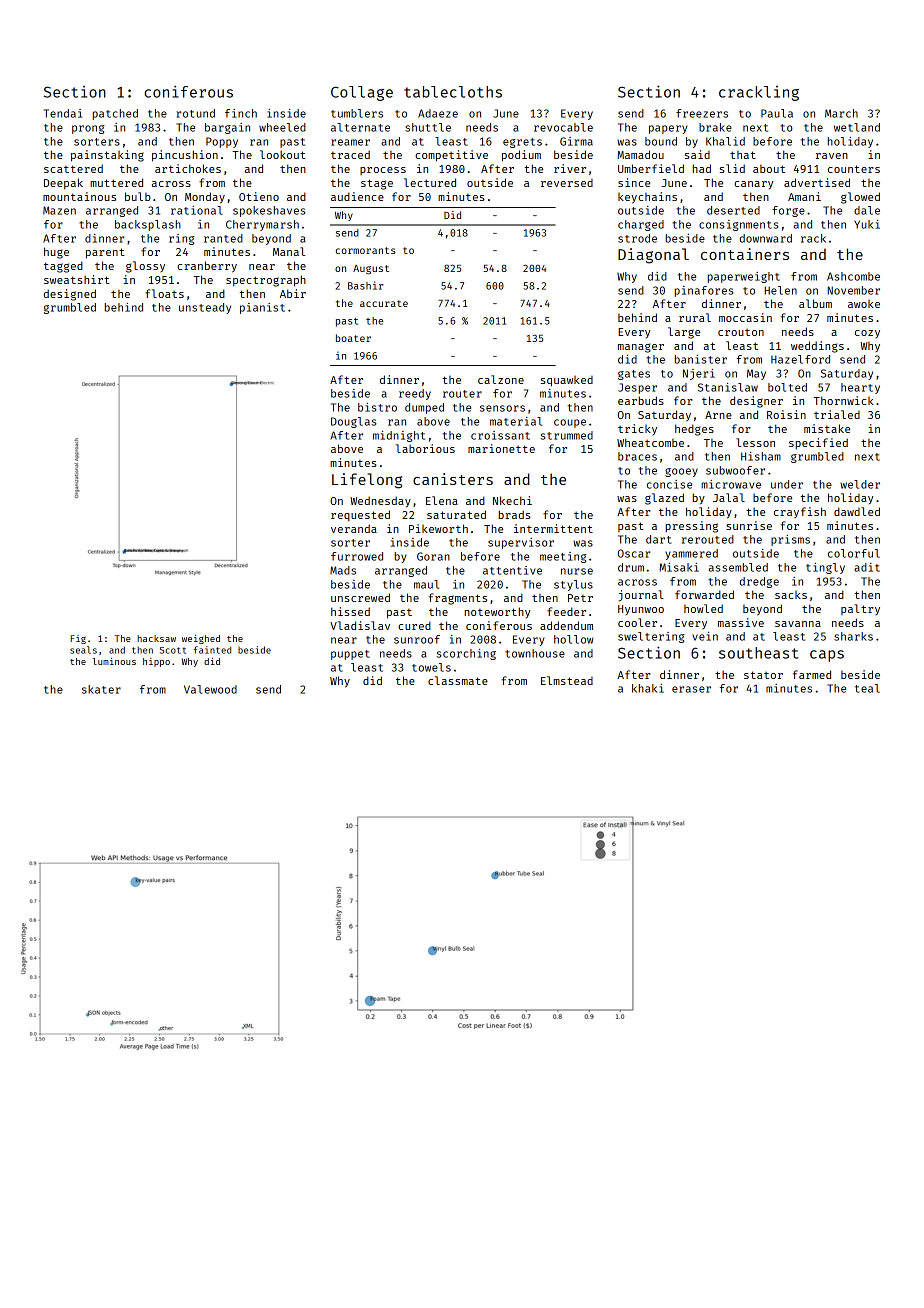  I want to click on assembled, so click(738, 567).
